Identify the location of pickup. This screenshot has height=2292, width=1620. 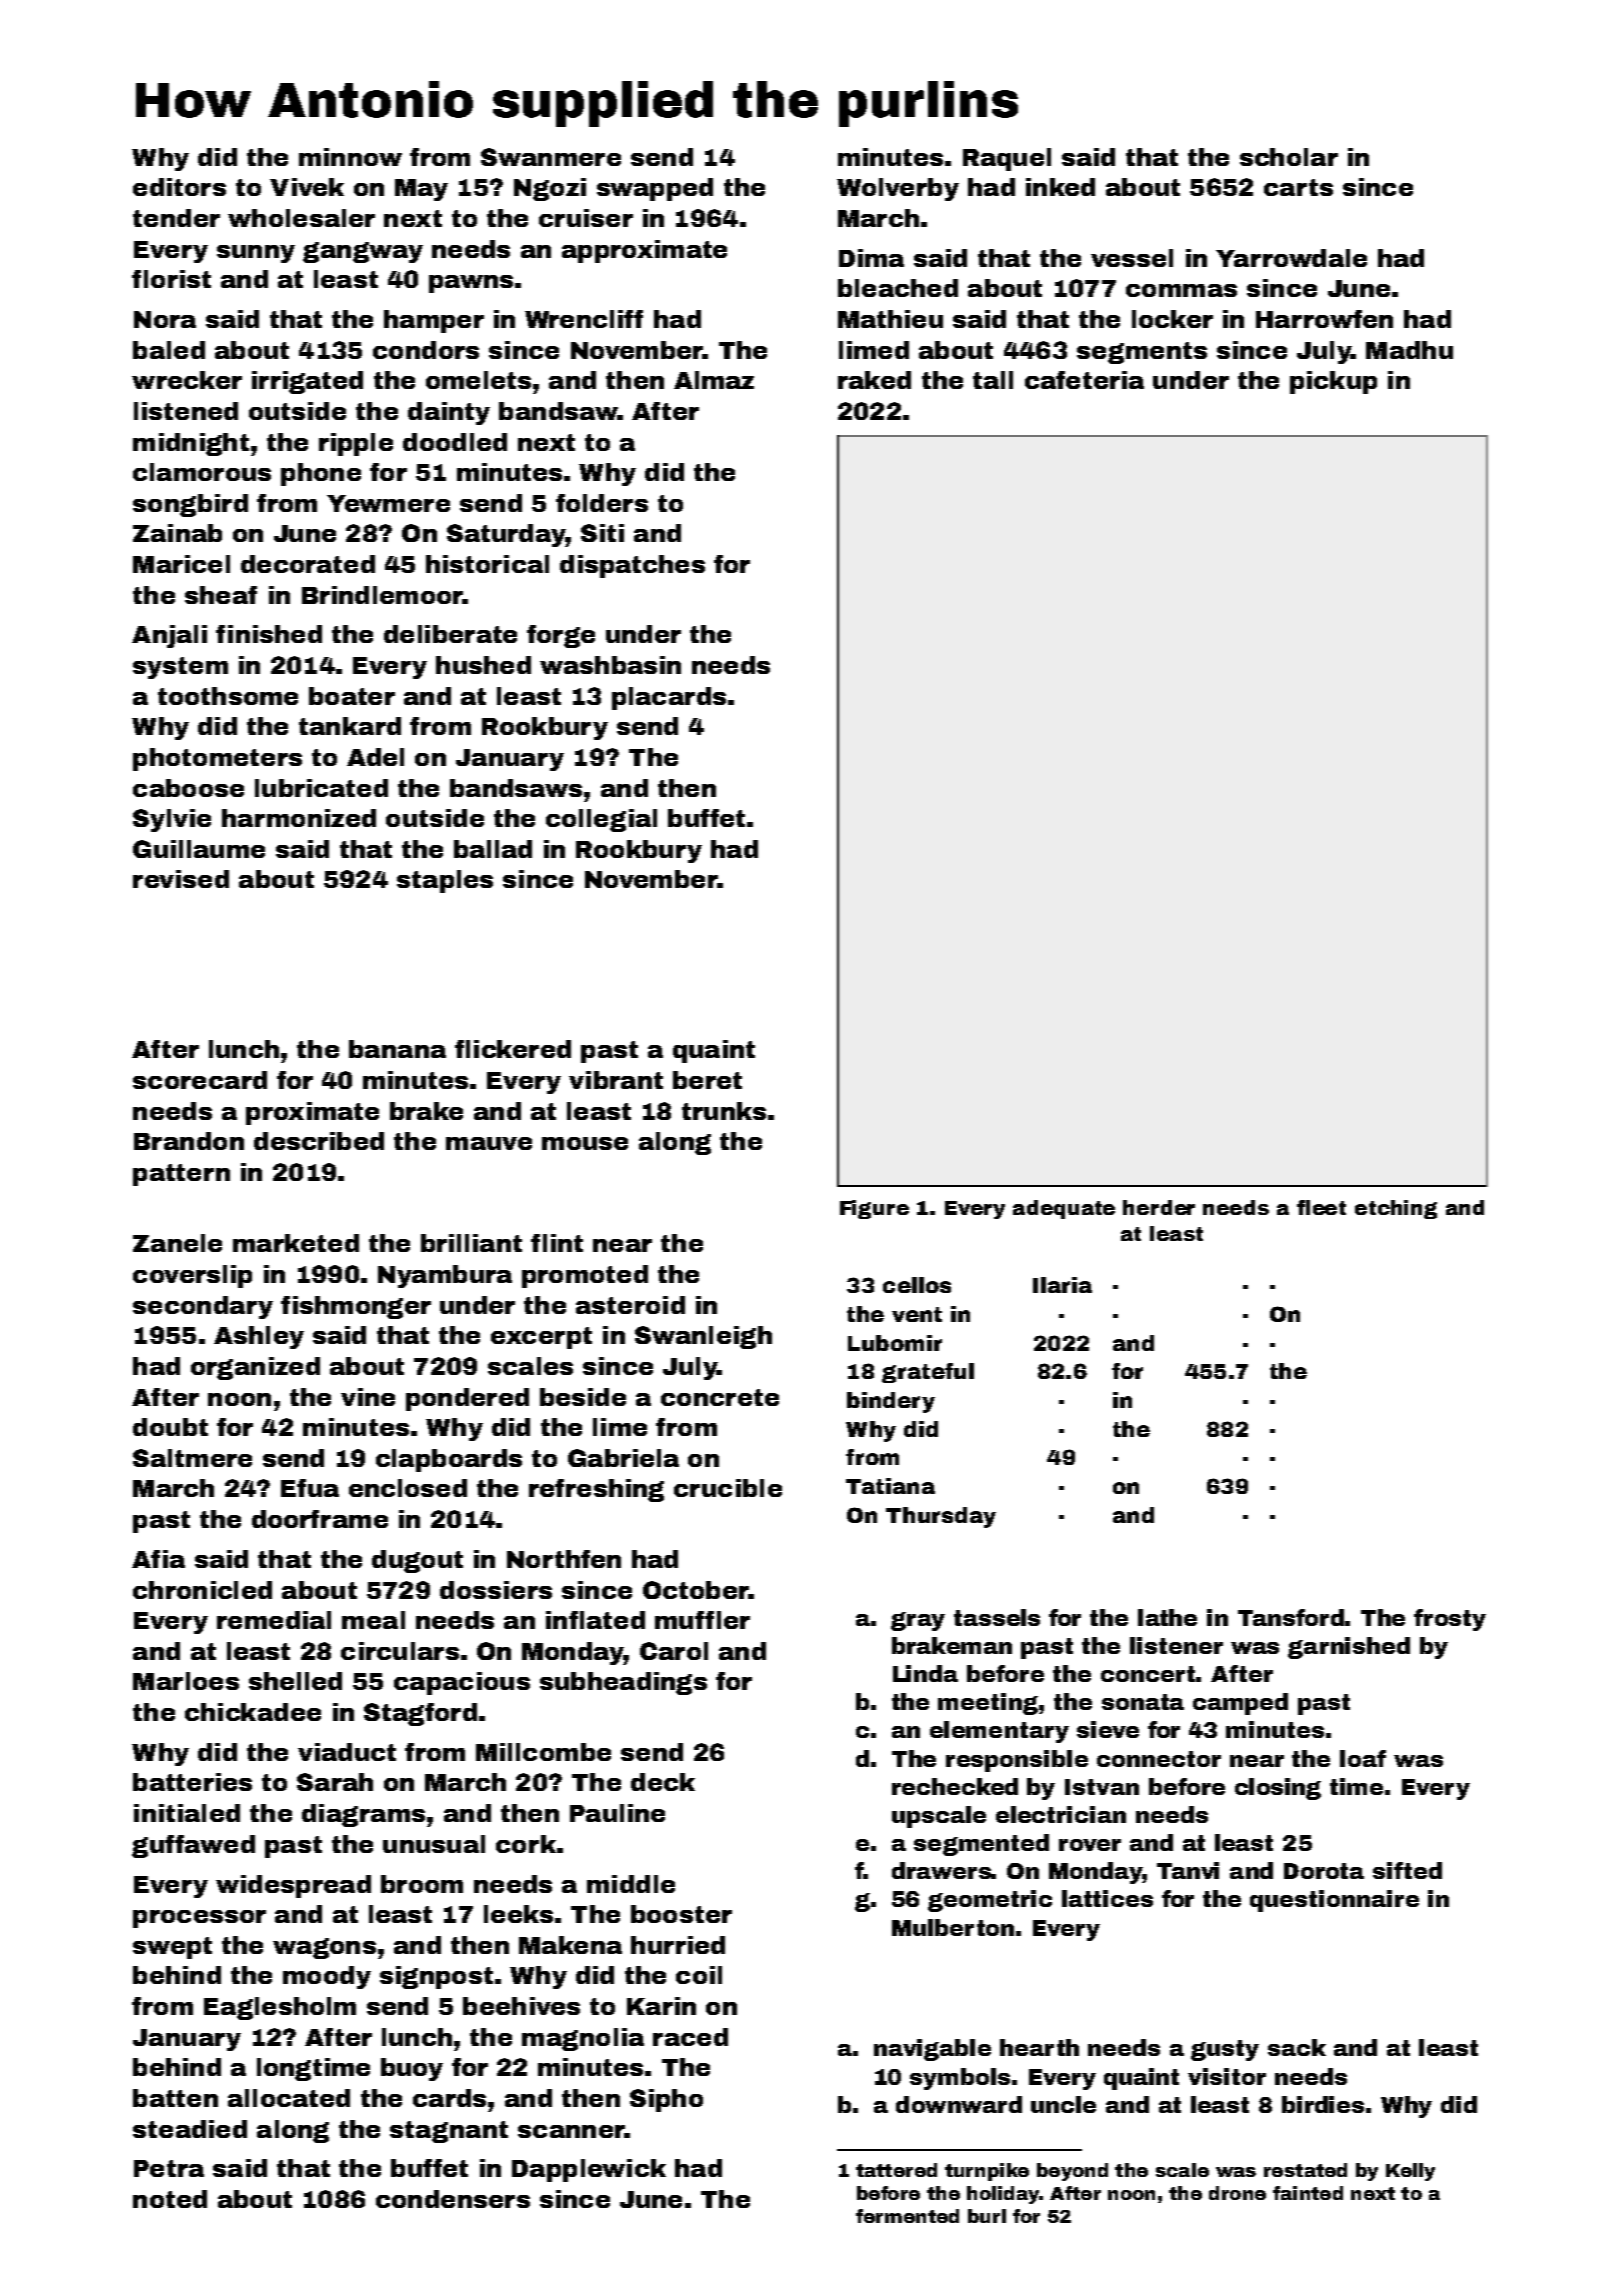
(1333, 382).
